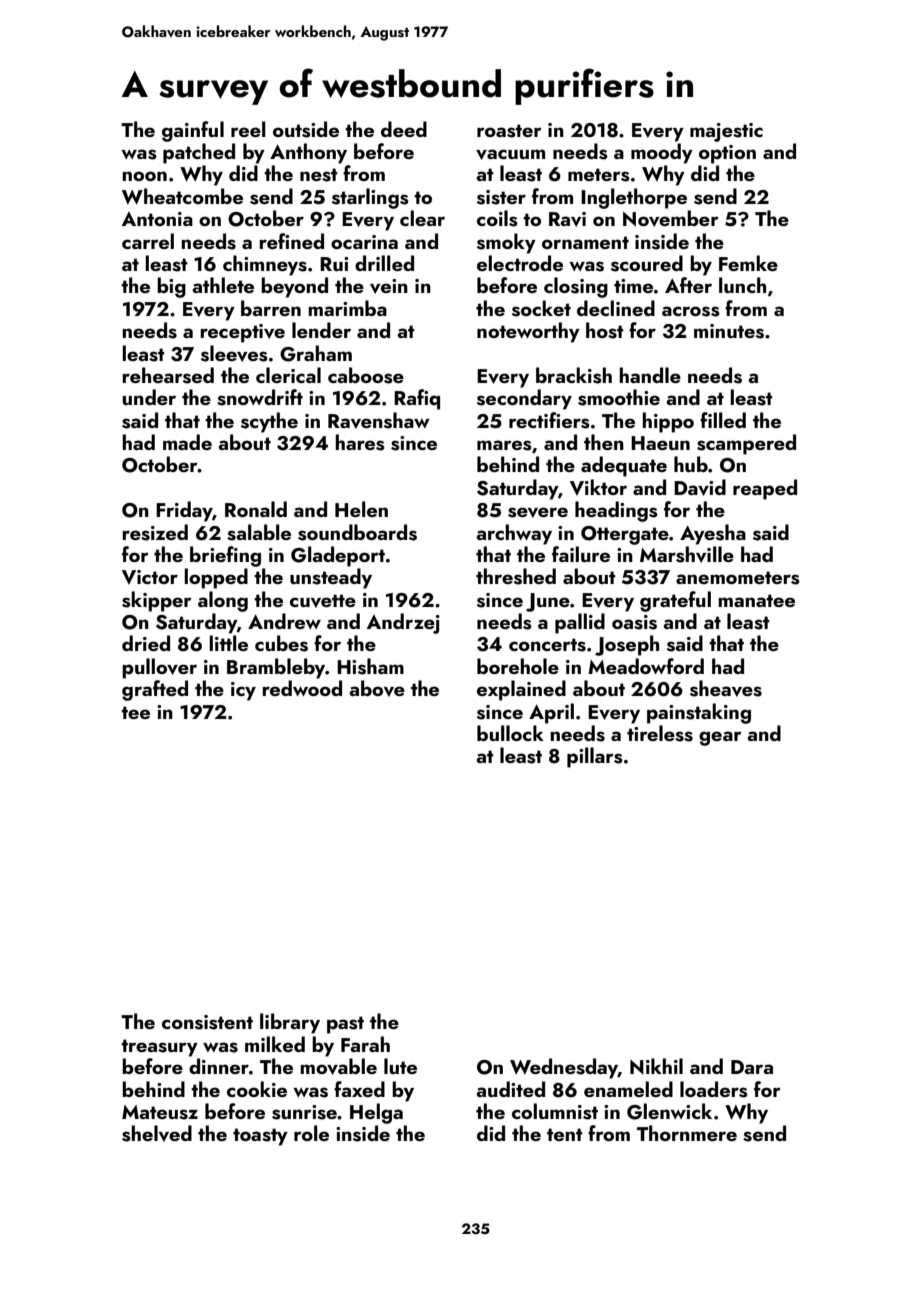 The width and height of the screenshot is (923, 1310). I want to click on gainful, so click(193, 131).
